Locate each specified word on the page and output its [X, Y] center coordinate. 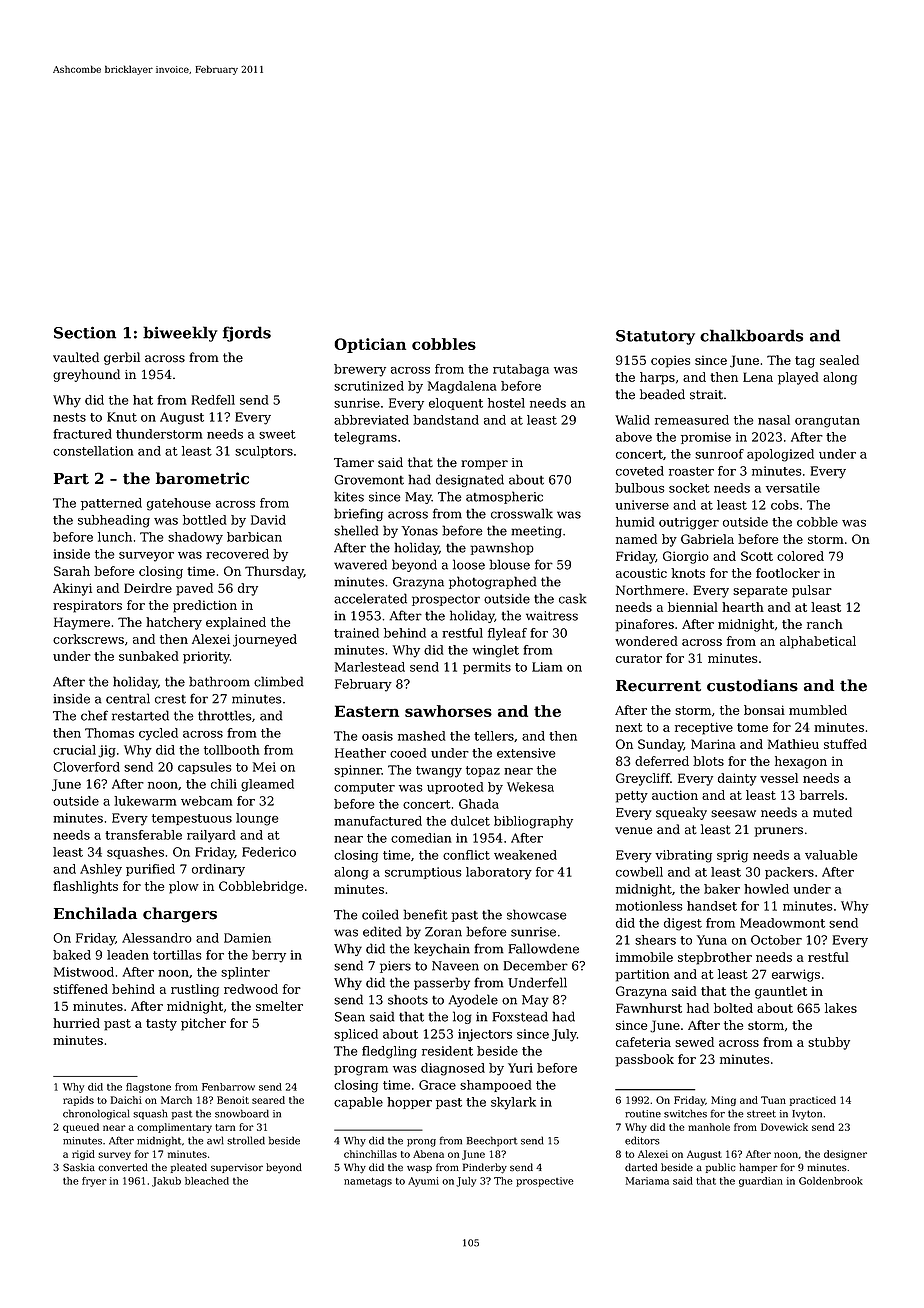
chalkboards [751, 335]
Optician [370, 345]
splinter [245, 973]
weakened [525, 855]
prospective [545, 1182]
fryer [94, 1182]
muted [832, 812]
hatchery [174, 623]
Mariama [647, 1181]
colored [800, 556]
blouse [509, 564]
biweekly [180, 334]
